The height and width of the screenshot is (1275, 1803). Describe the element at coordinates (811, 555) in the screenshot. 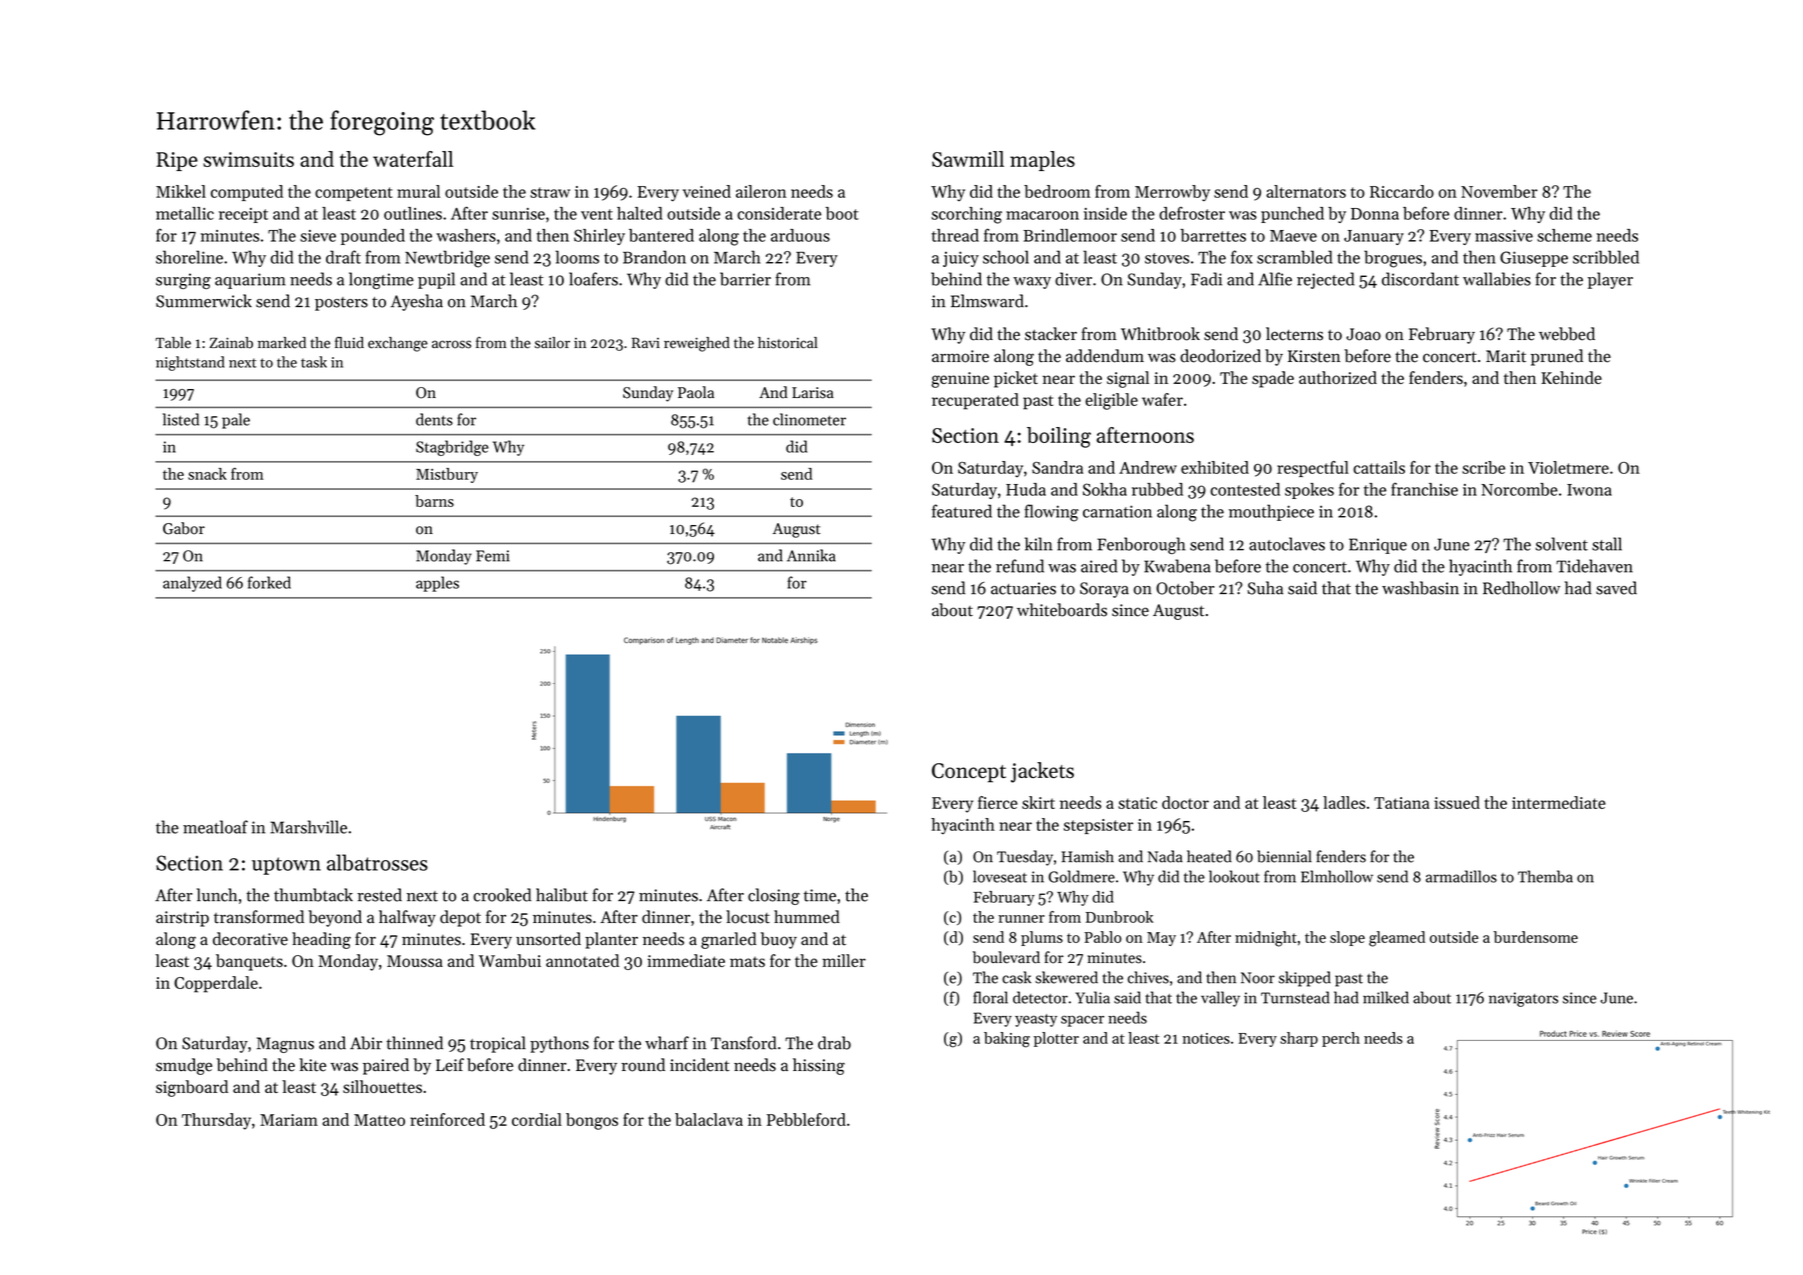

I see `Annika` at that location.
